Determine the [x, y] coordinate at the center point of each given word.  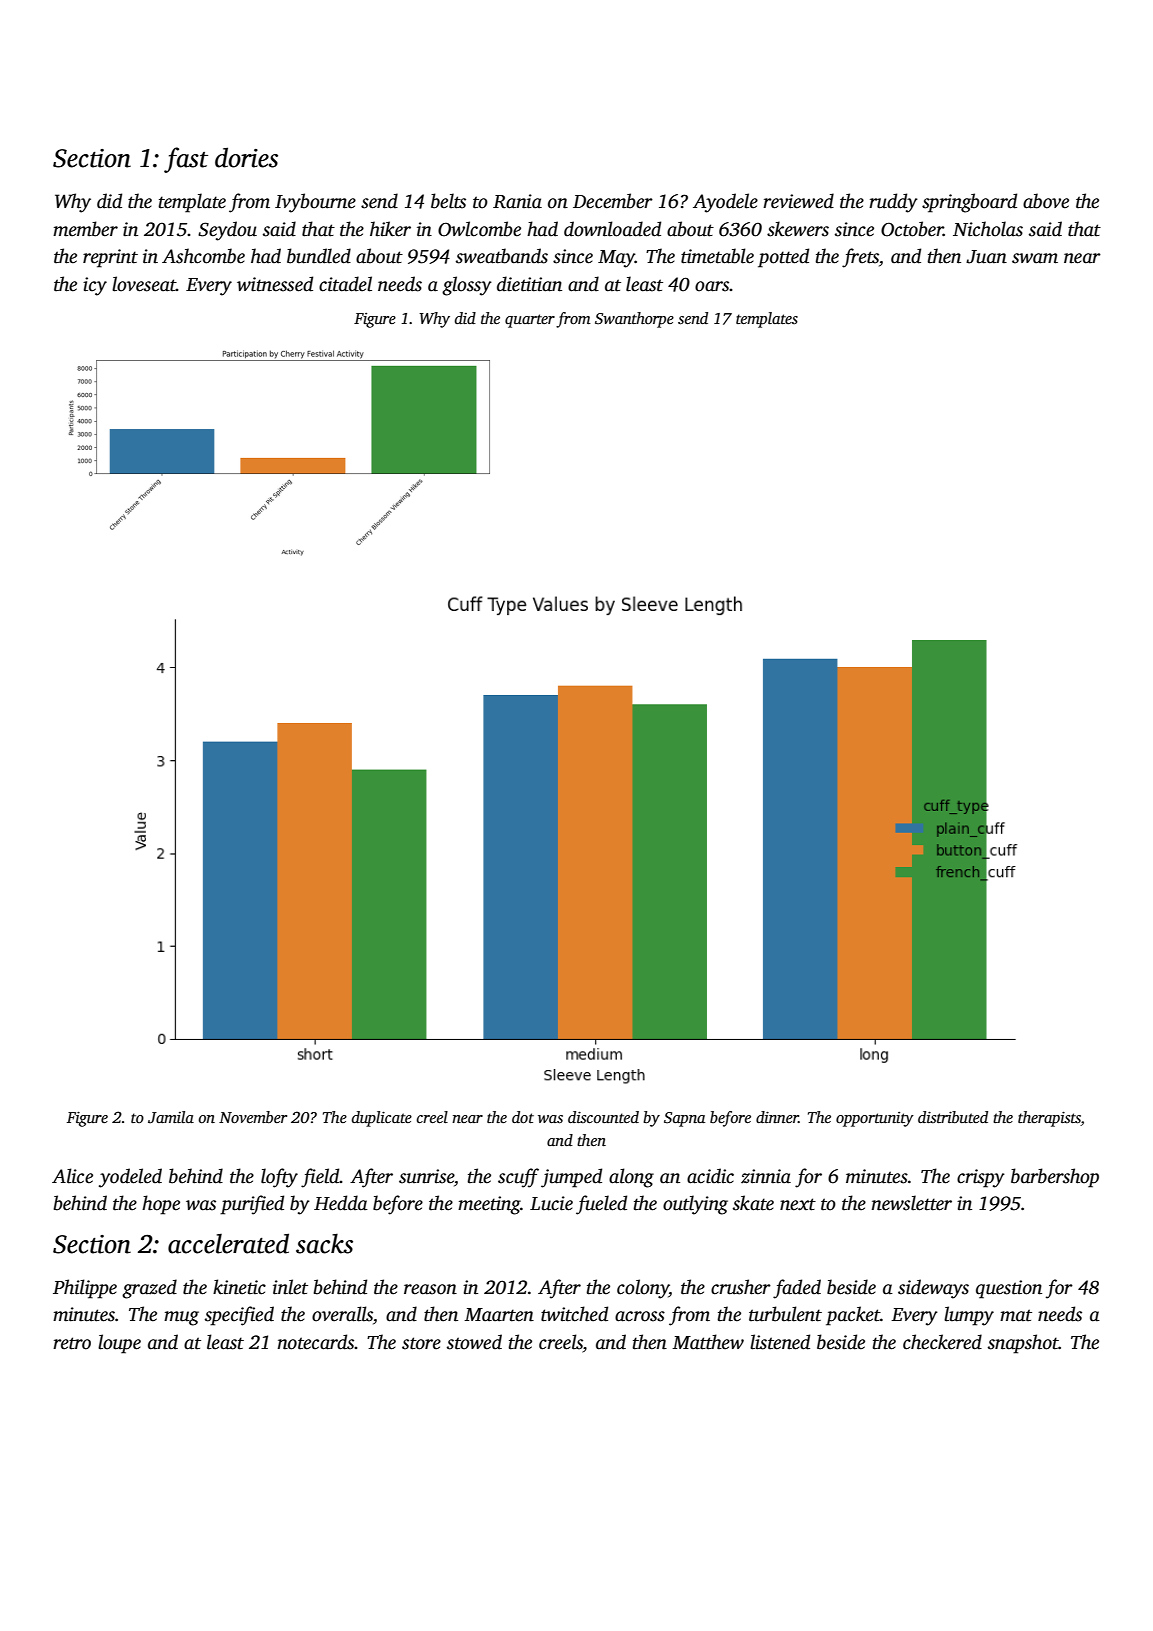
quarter [530, 321]
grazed [149, 1289]
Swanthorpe [634, 320]
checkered [942, 1342]
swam [1035, 258]
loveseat [144, 284]
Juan [986, 257]
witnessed [275, 284]
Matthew [708, 1342]
